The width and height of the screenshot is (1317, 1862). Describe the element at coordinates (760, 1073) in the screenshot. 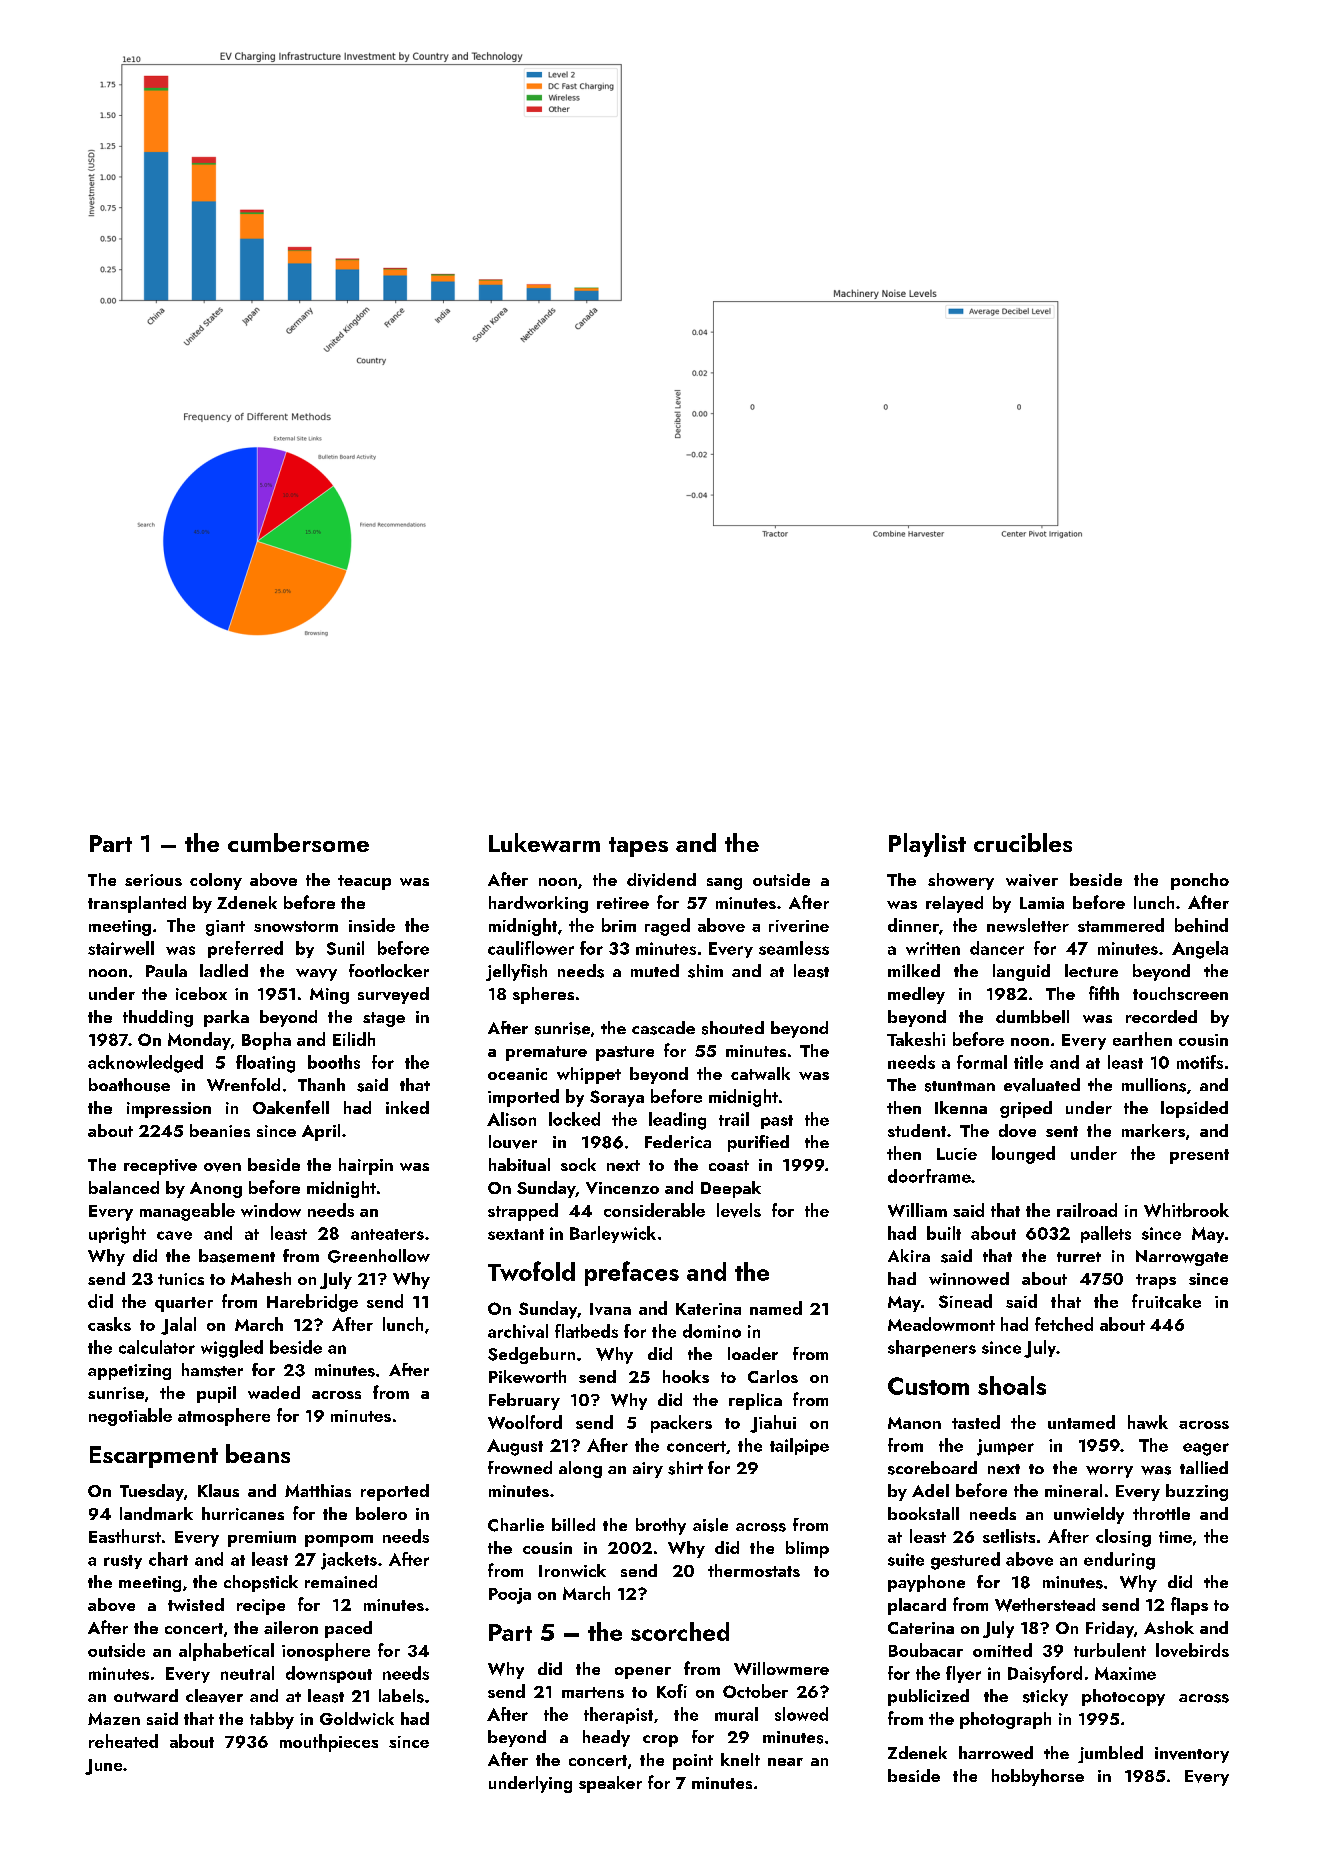

I see `catwalk` at that location.
